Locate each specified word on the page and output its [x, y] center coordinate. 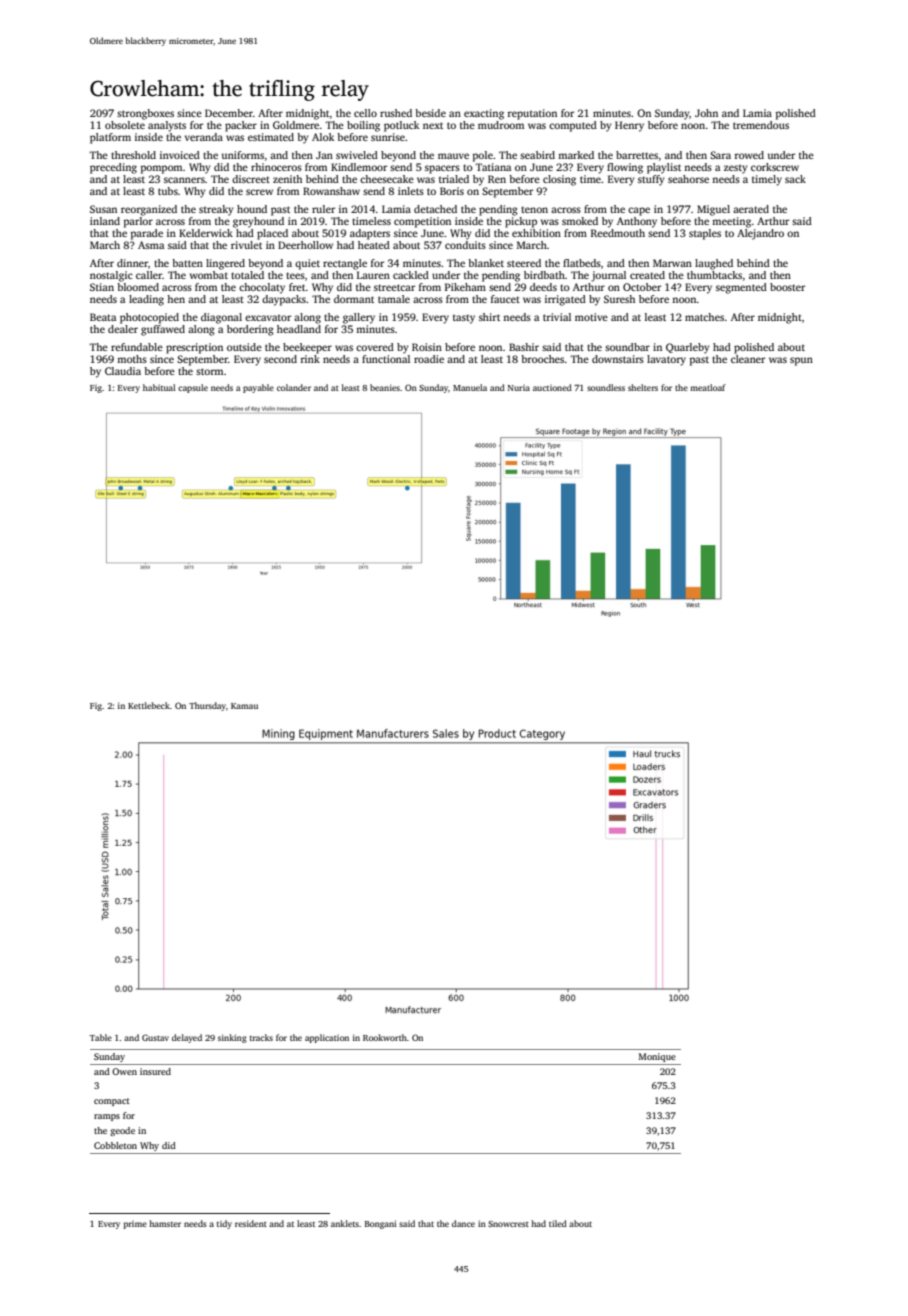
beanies [385, 387]
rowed [749, 155]
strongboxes [145, 114]
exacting [484, 114]
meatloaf [708, 387]
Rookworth [385, 1037]
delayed [187, 1038]
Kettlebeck [149, 705]
